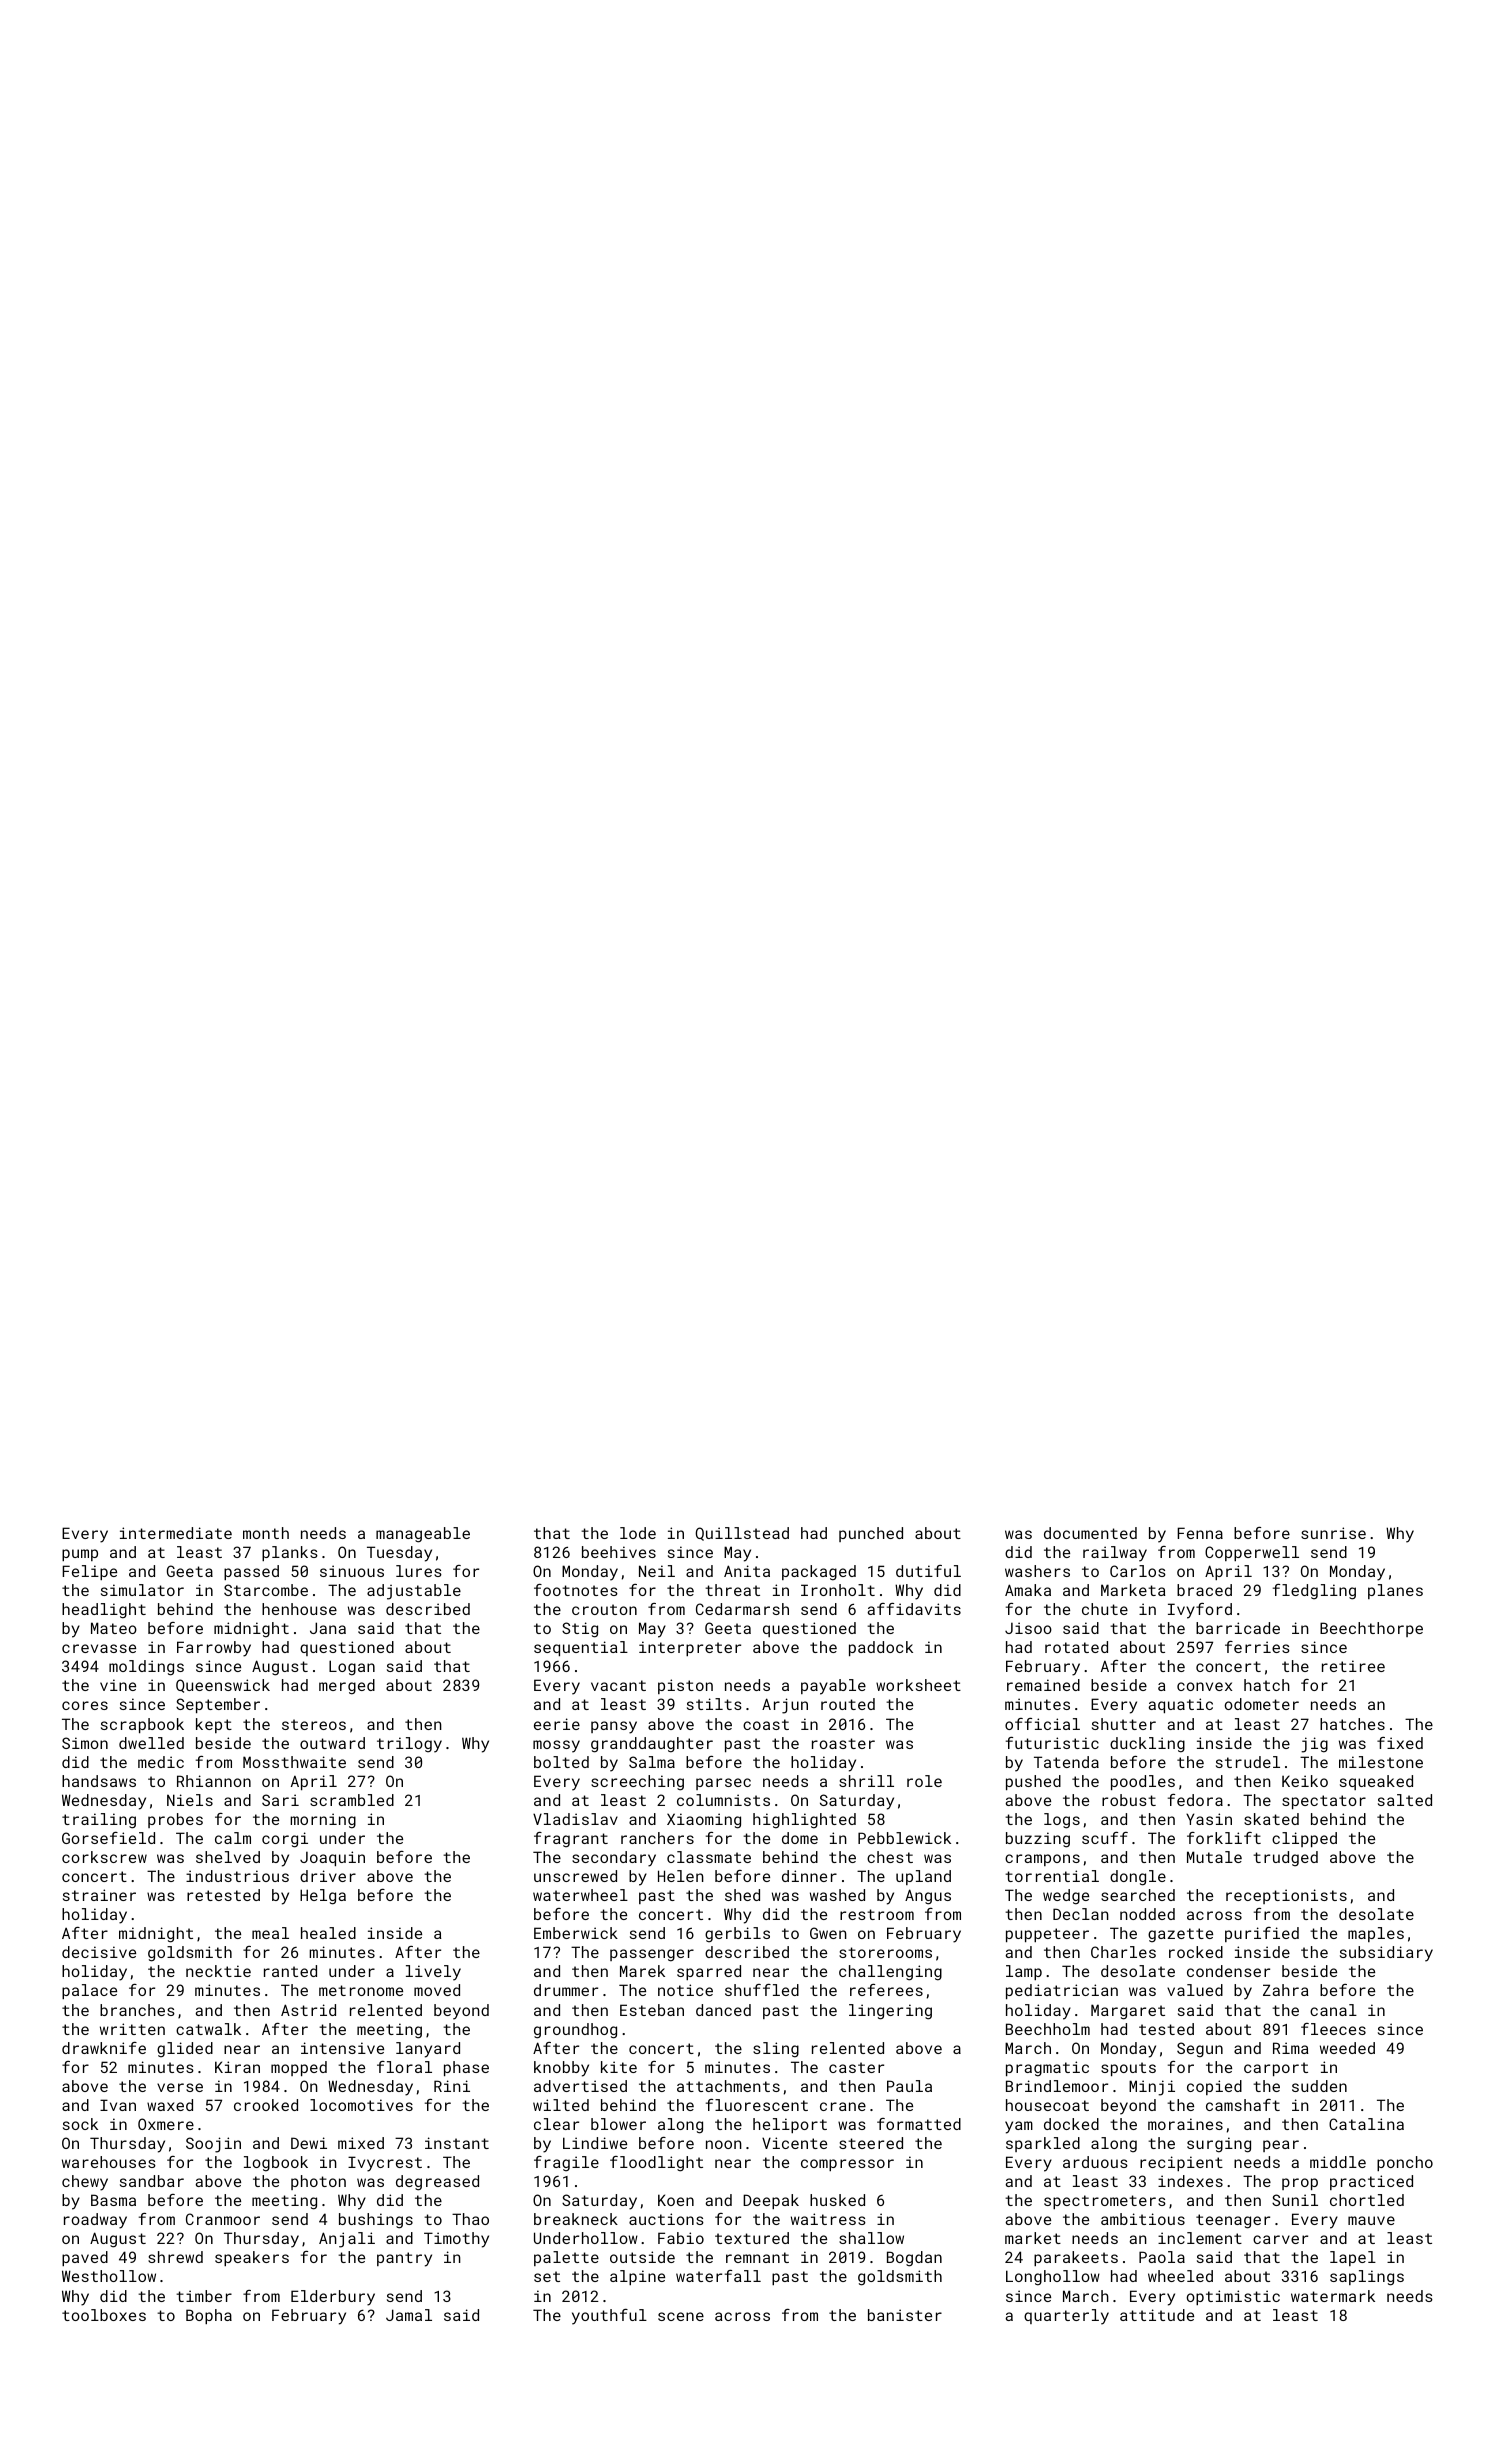 The width and height of the screenshot is (1496, 2464). I want to click on Basma, so click(113, 2200).
